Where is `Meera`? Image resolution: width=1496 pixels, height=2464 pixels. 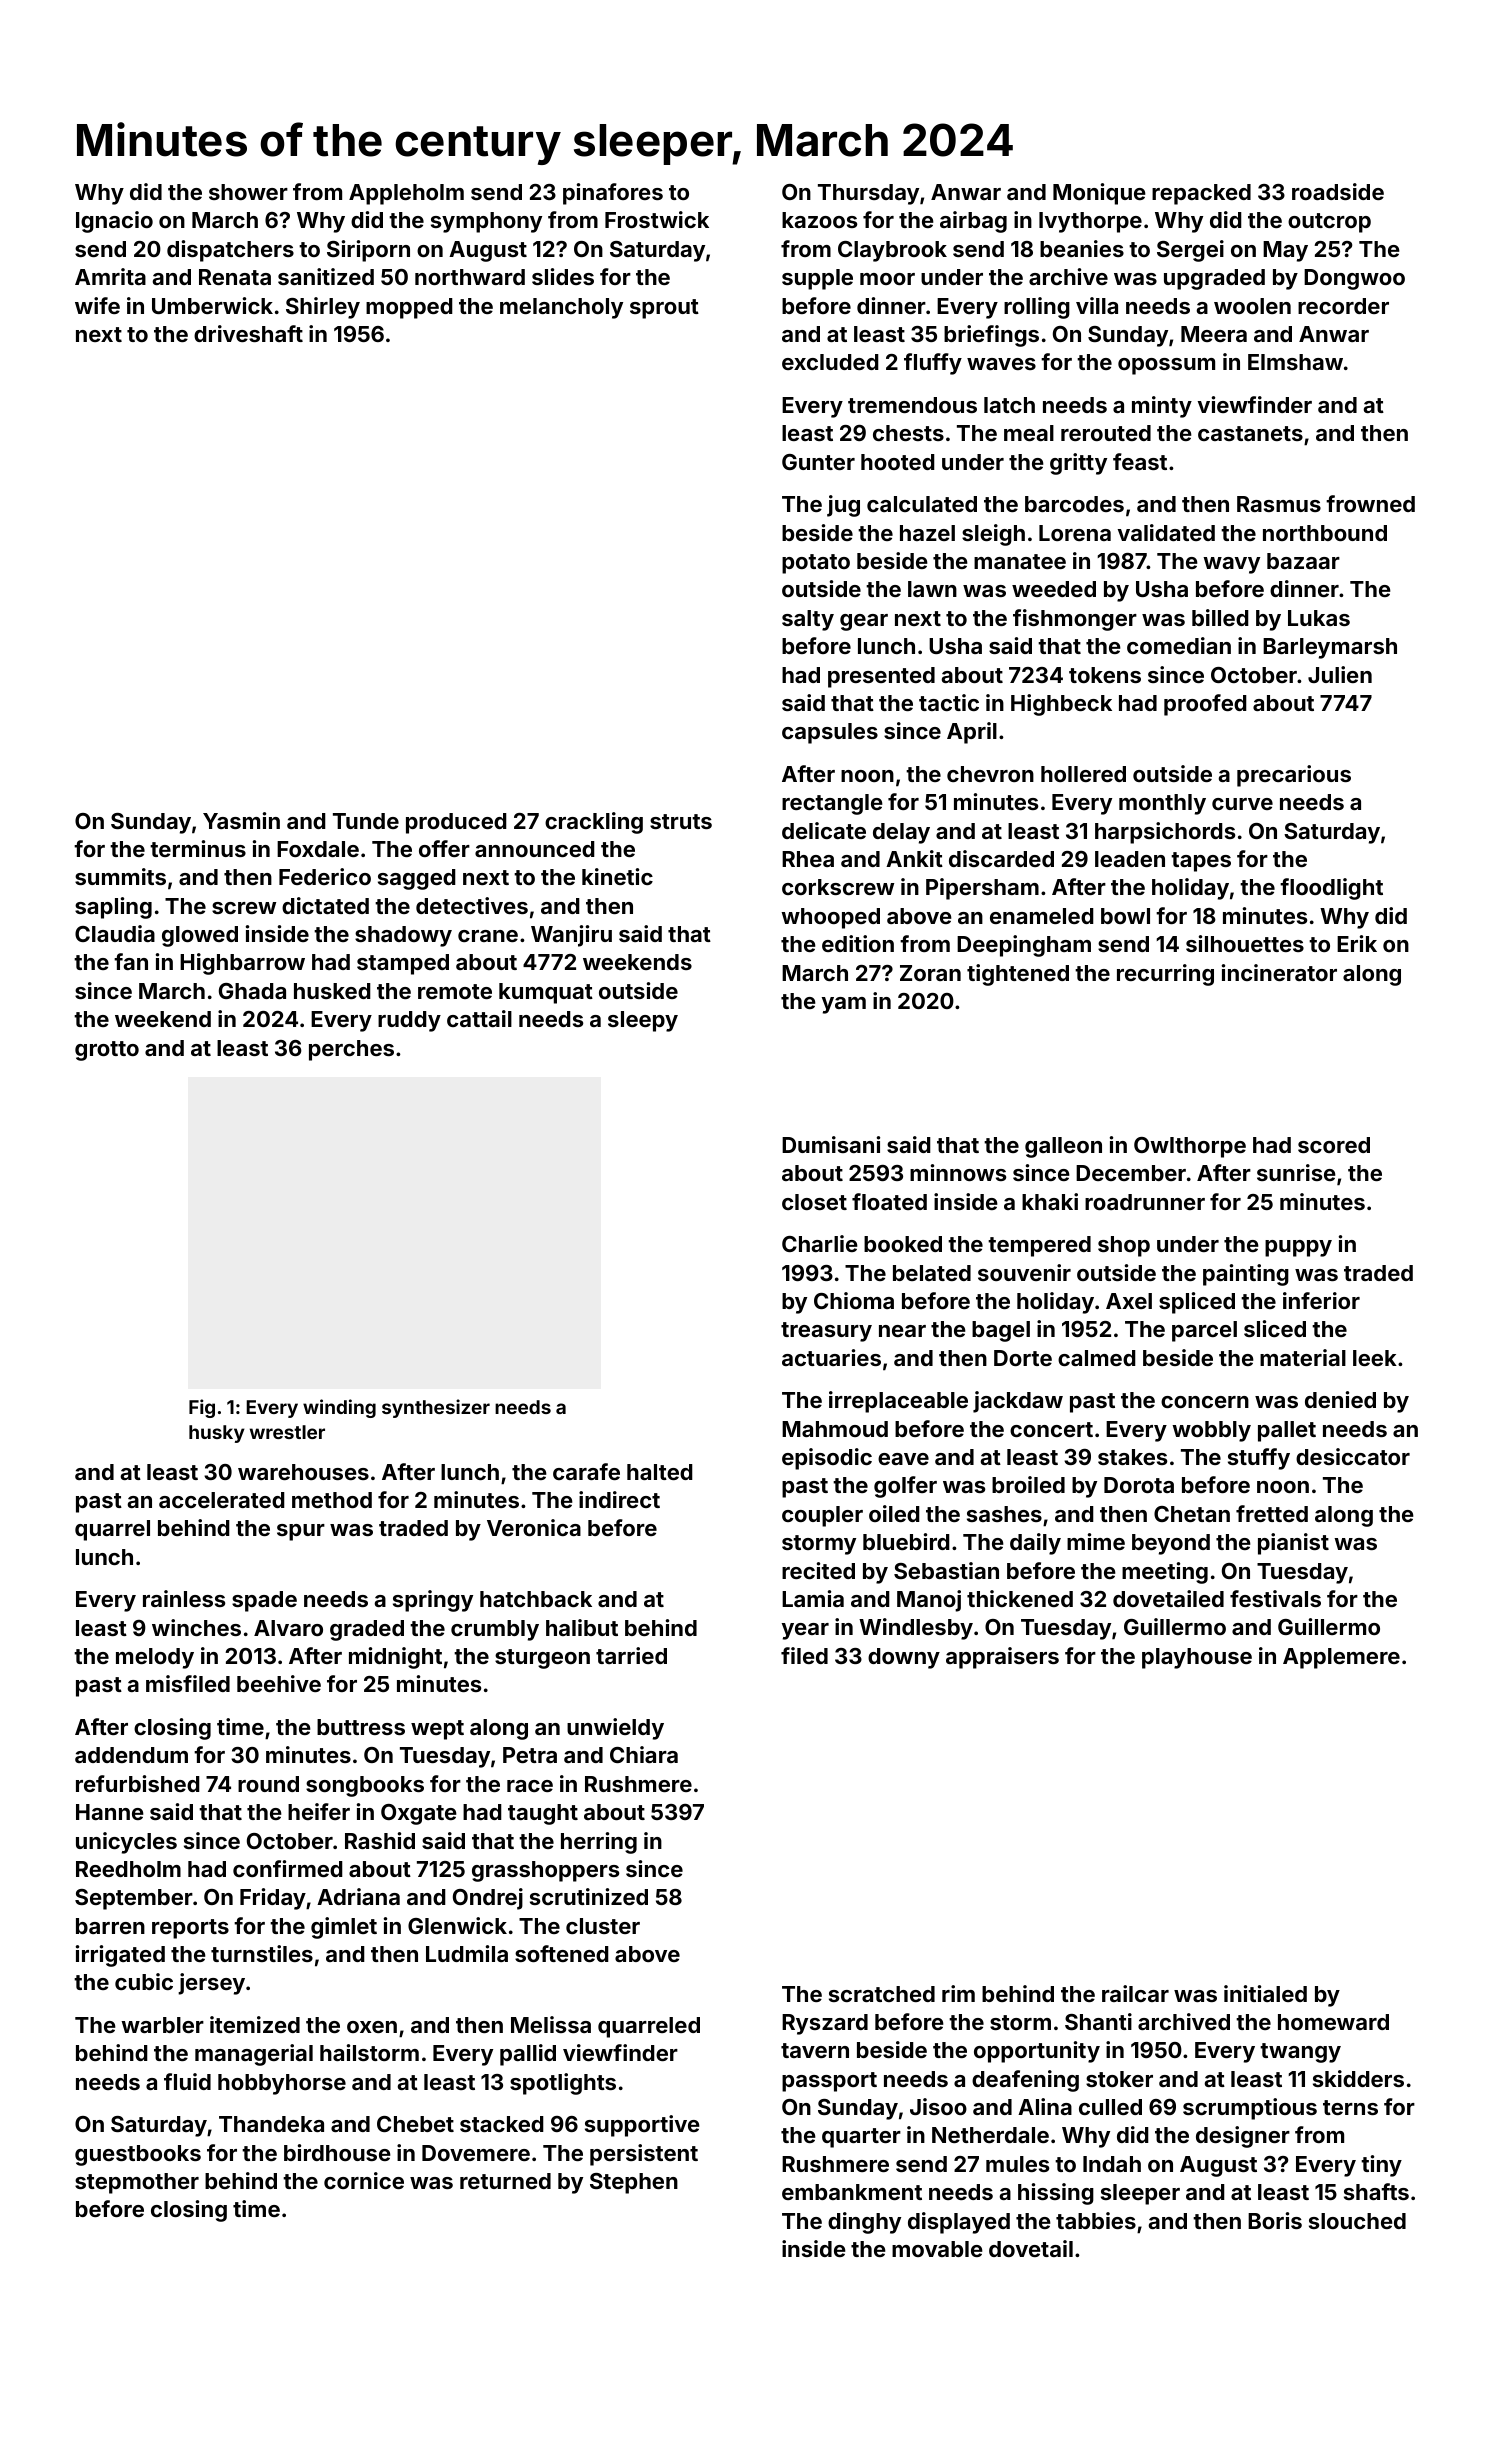 Meera is located at coordinates (1214, 334).
